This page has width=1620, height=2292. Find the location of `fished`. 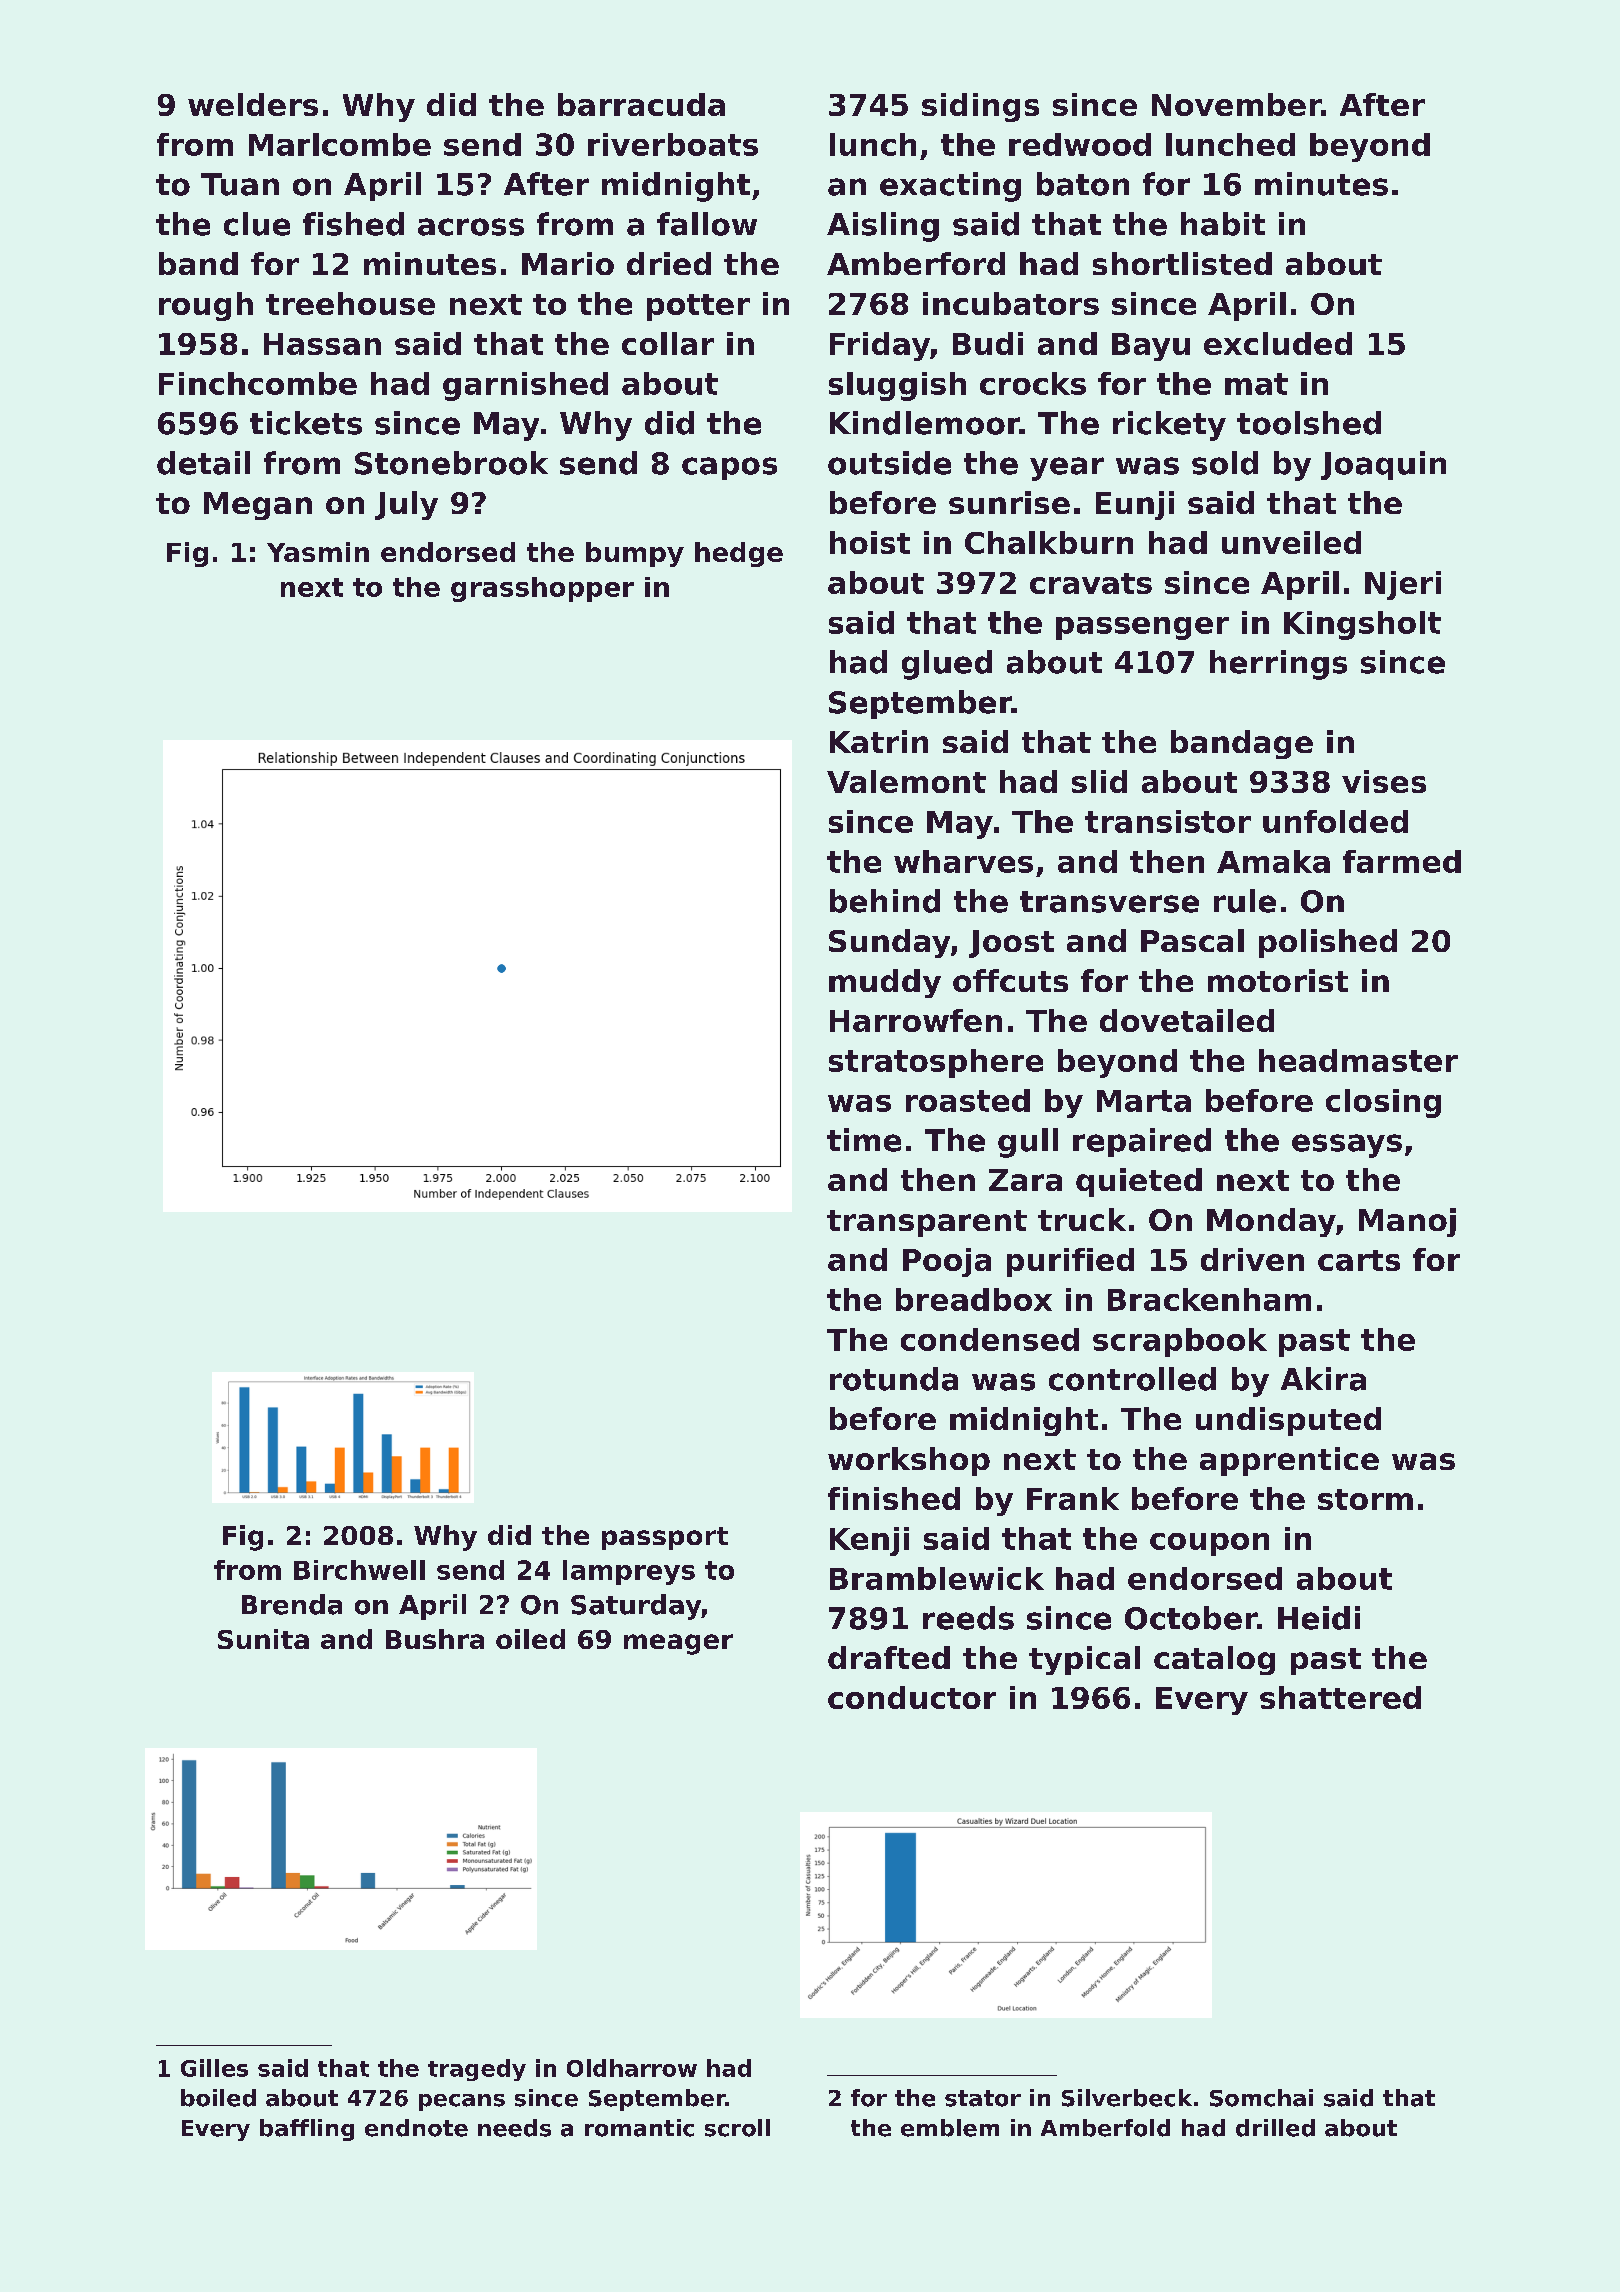

fished is located at coordinates (353, 224).
